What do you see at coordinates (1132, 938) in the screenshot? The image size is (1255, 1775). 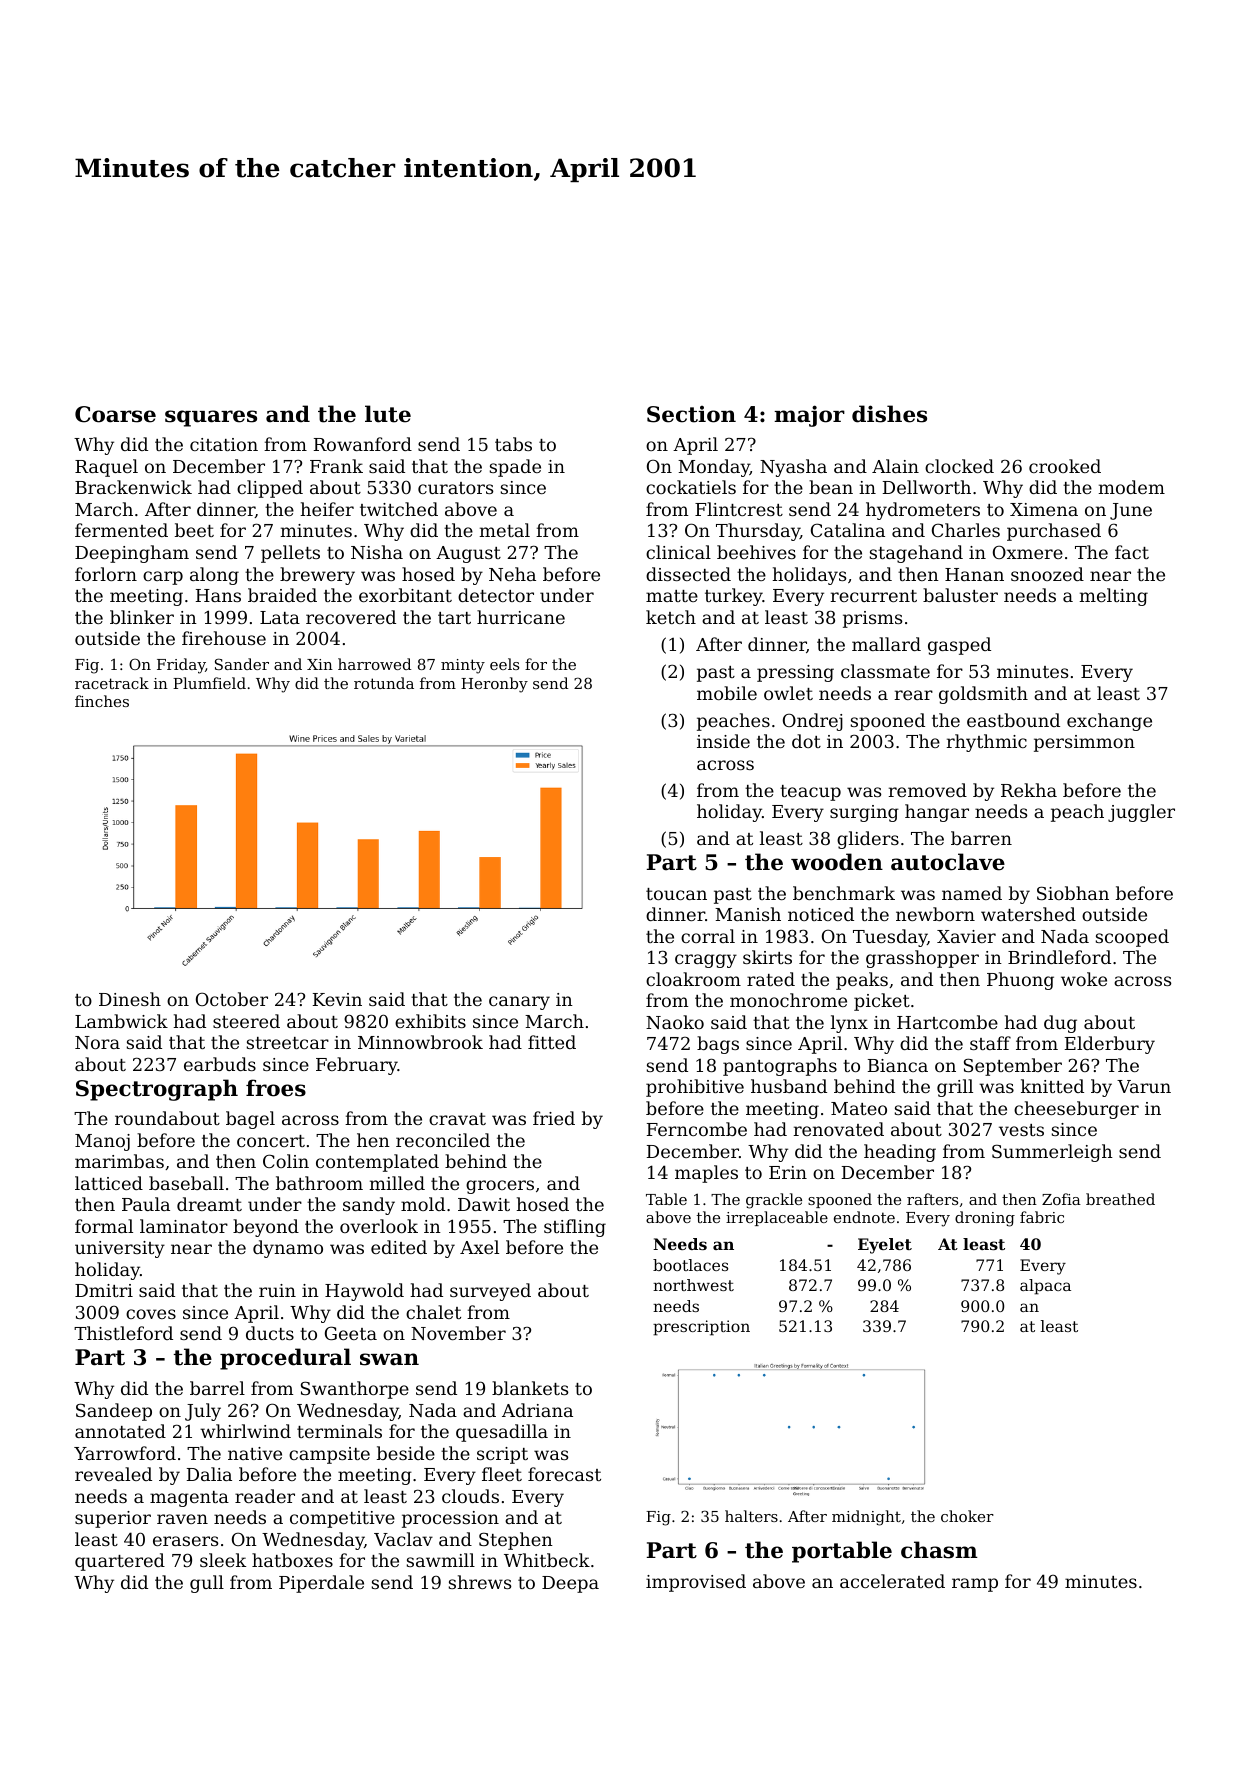 I see `scooped` at bounding box center [1132, 938].
